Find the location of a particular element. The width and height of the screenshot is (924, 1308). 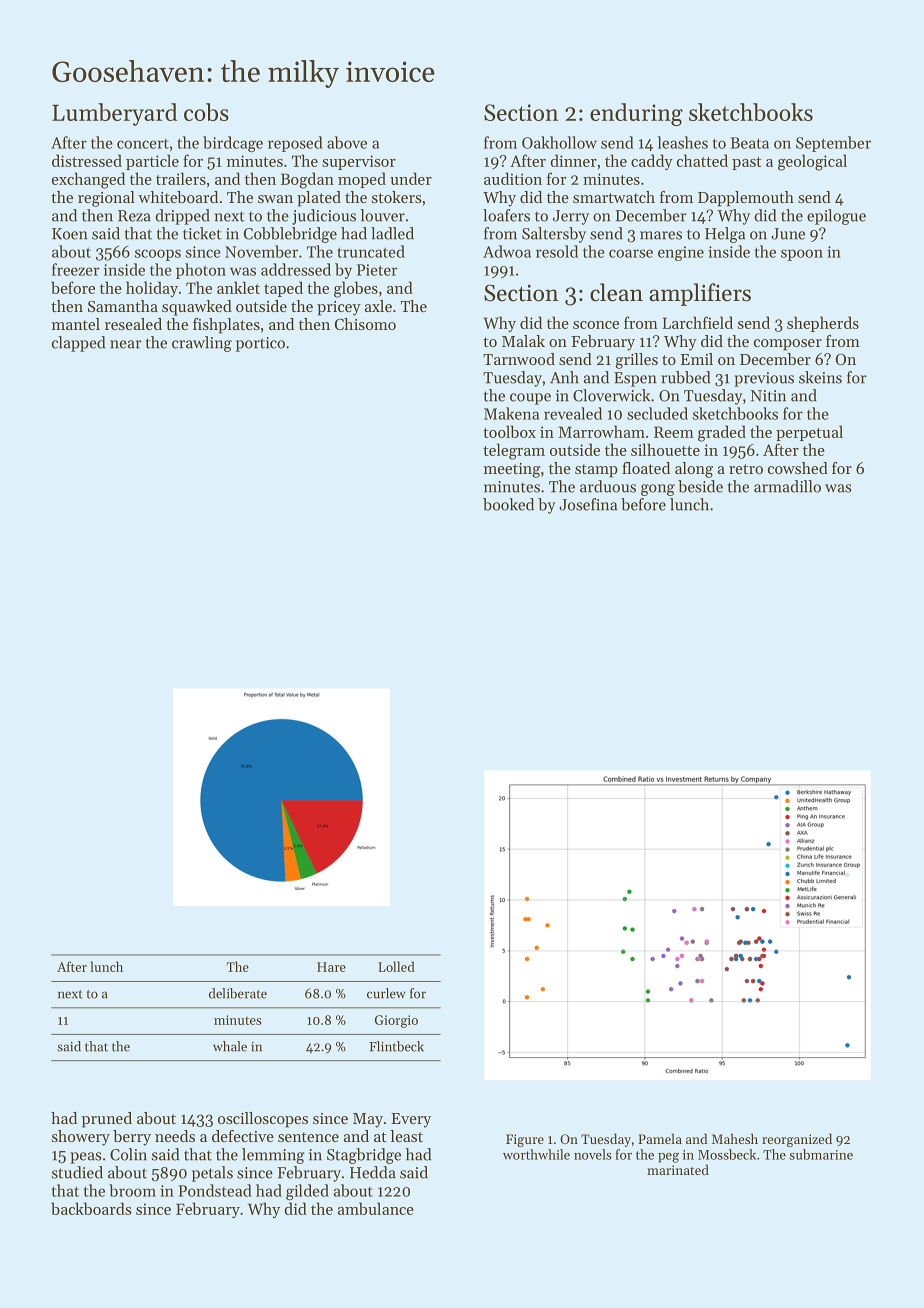

whiteboard is located at coordinates (178, 197).
